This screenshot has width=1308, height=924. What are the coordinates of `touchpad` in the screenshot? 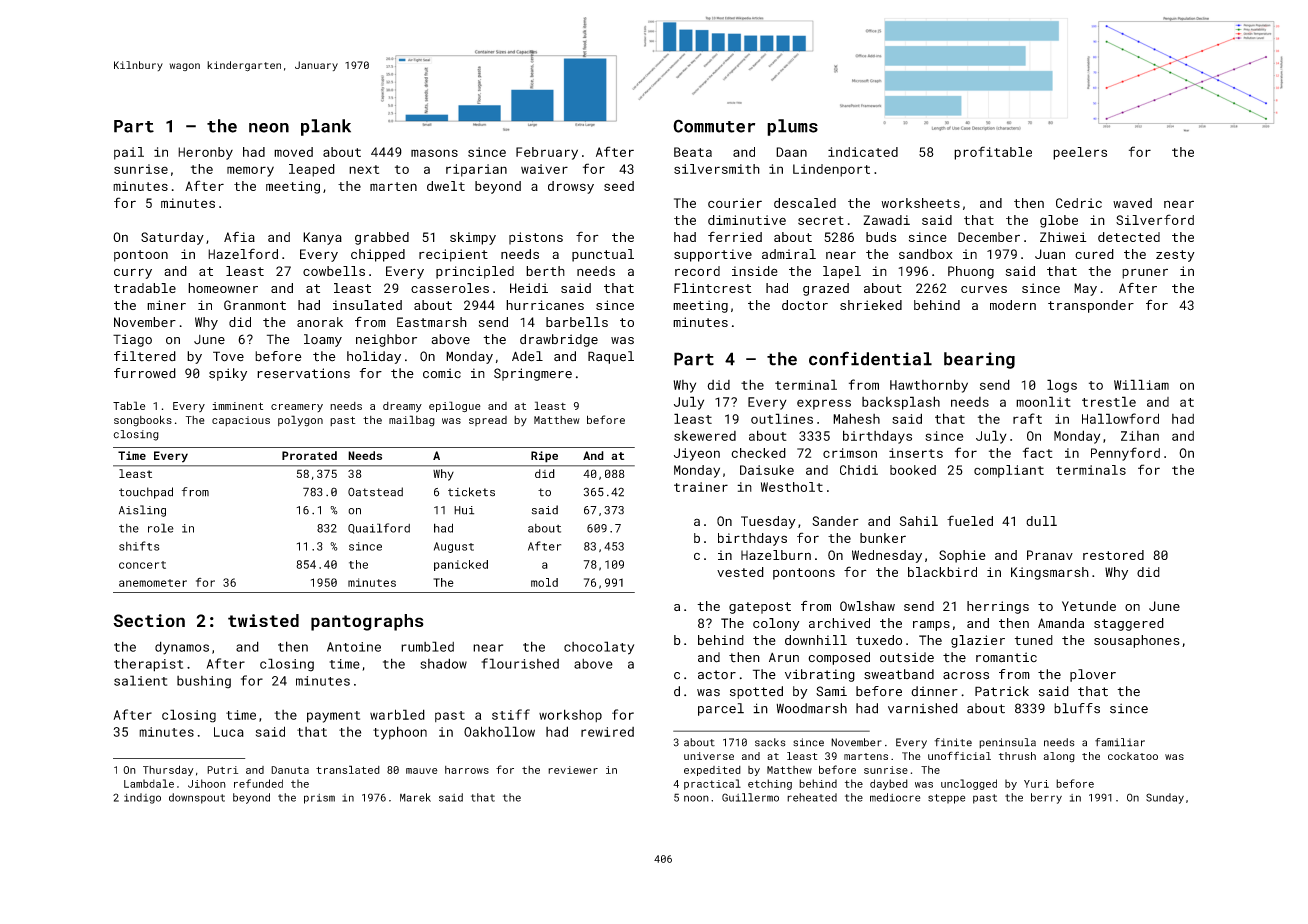 It's located at (146, 493).
